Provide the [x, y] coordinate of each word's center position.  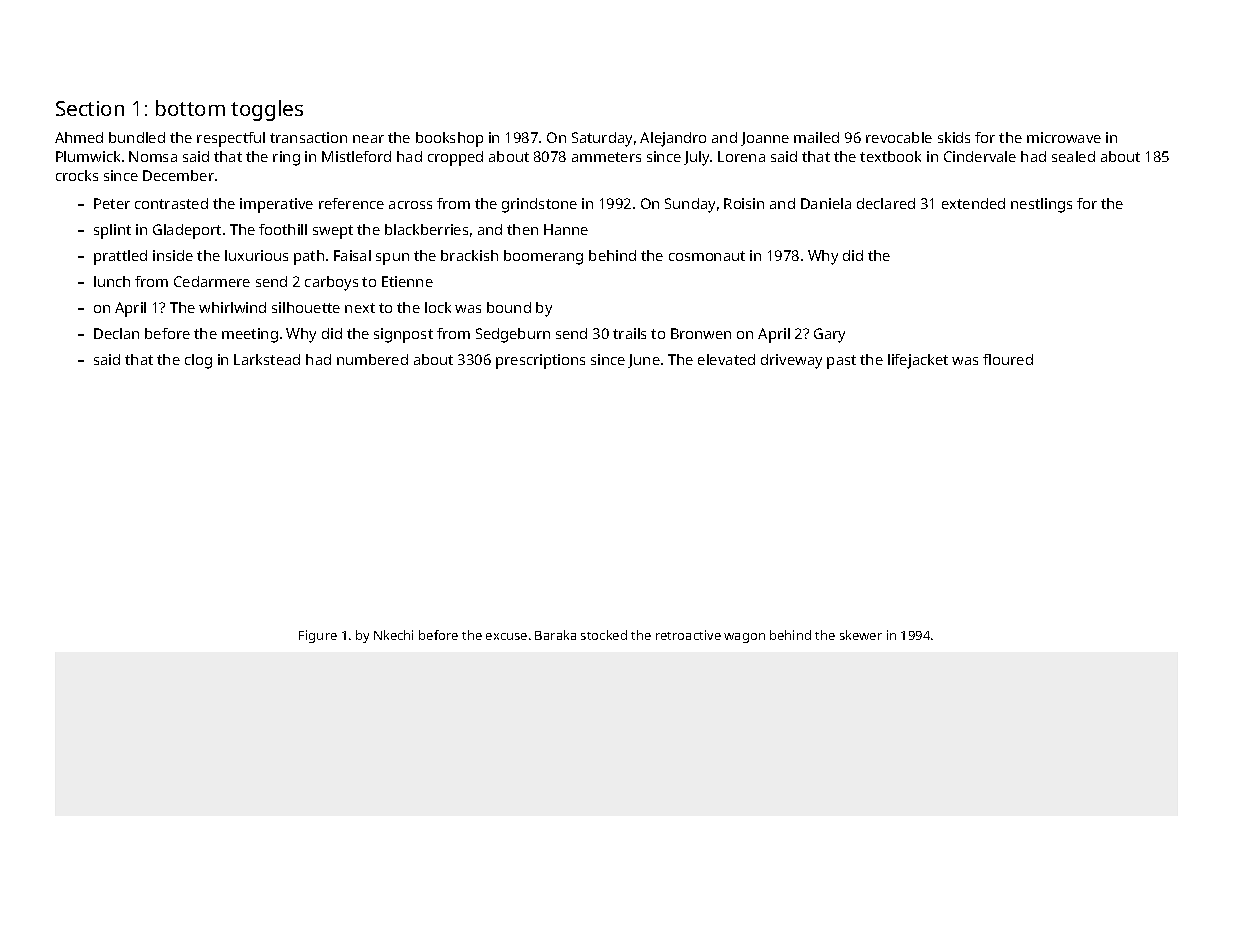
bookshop [449, 139]
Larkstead [267, 359]
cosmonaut [707, 256]
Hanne [566, 229]
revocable [899, 137]
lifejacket [918, 361]
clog [198, 361]
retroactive [688, 635]
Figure [318, 636]
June [644, 361]
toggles [267, 110]
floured [1008, 359]
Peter [112, 203]
